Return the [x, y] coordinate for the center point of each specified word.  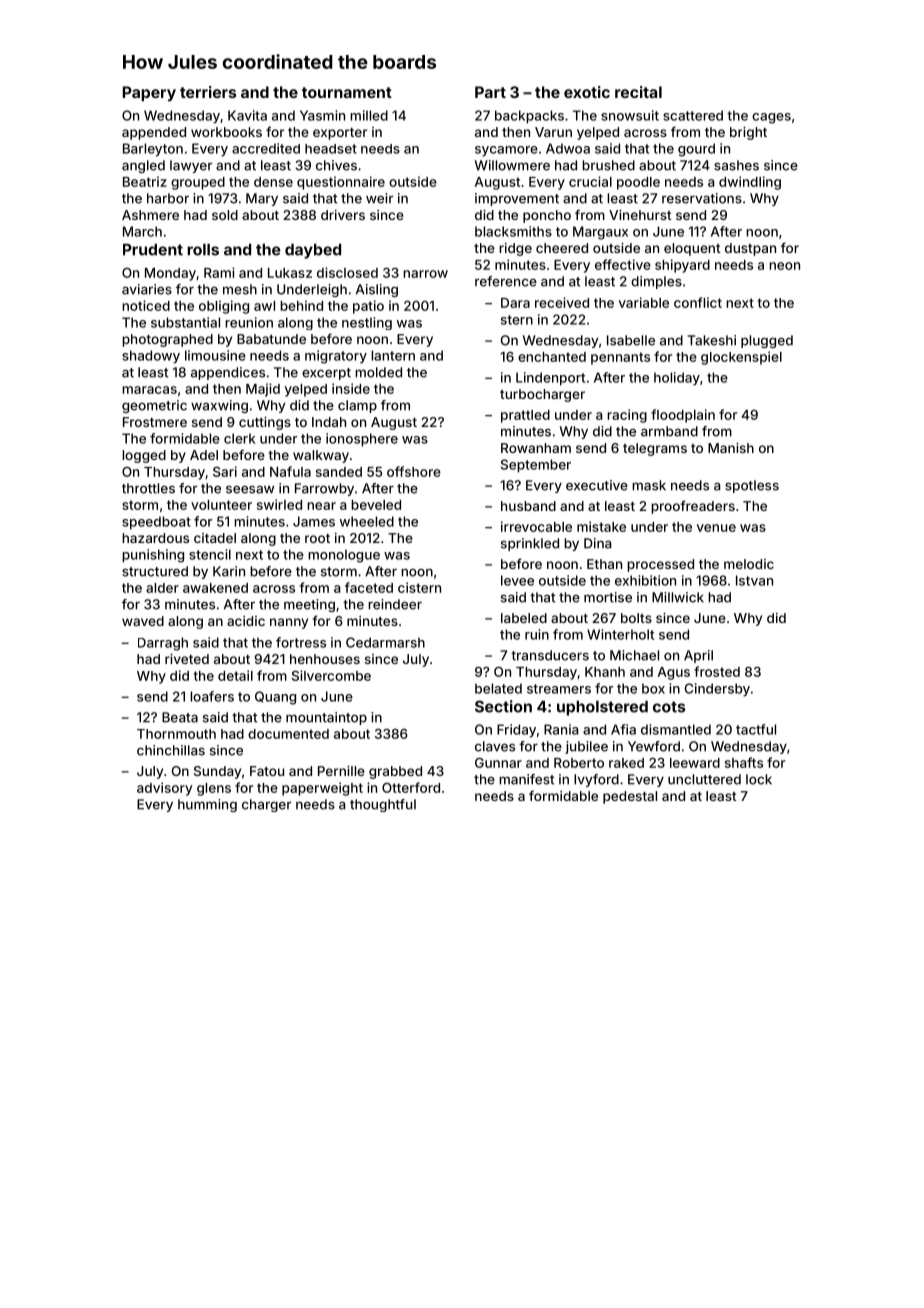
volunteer [221, 505]
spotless [752, 486]
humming [207, 805]
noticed [146, 305]
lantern [393, 355]
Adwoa [568, 148]
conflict [698, 302]
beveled [376, 505]
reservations [702, 198]
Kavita [247, 115]
